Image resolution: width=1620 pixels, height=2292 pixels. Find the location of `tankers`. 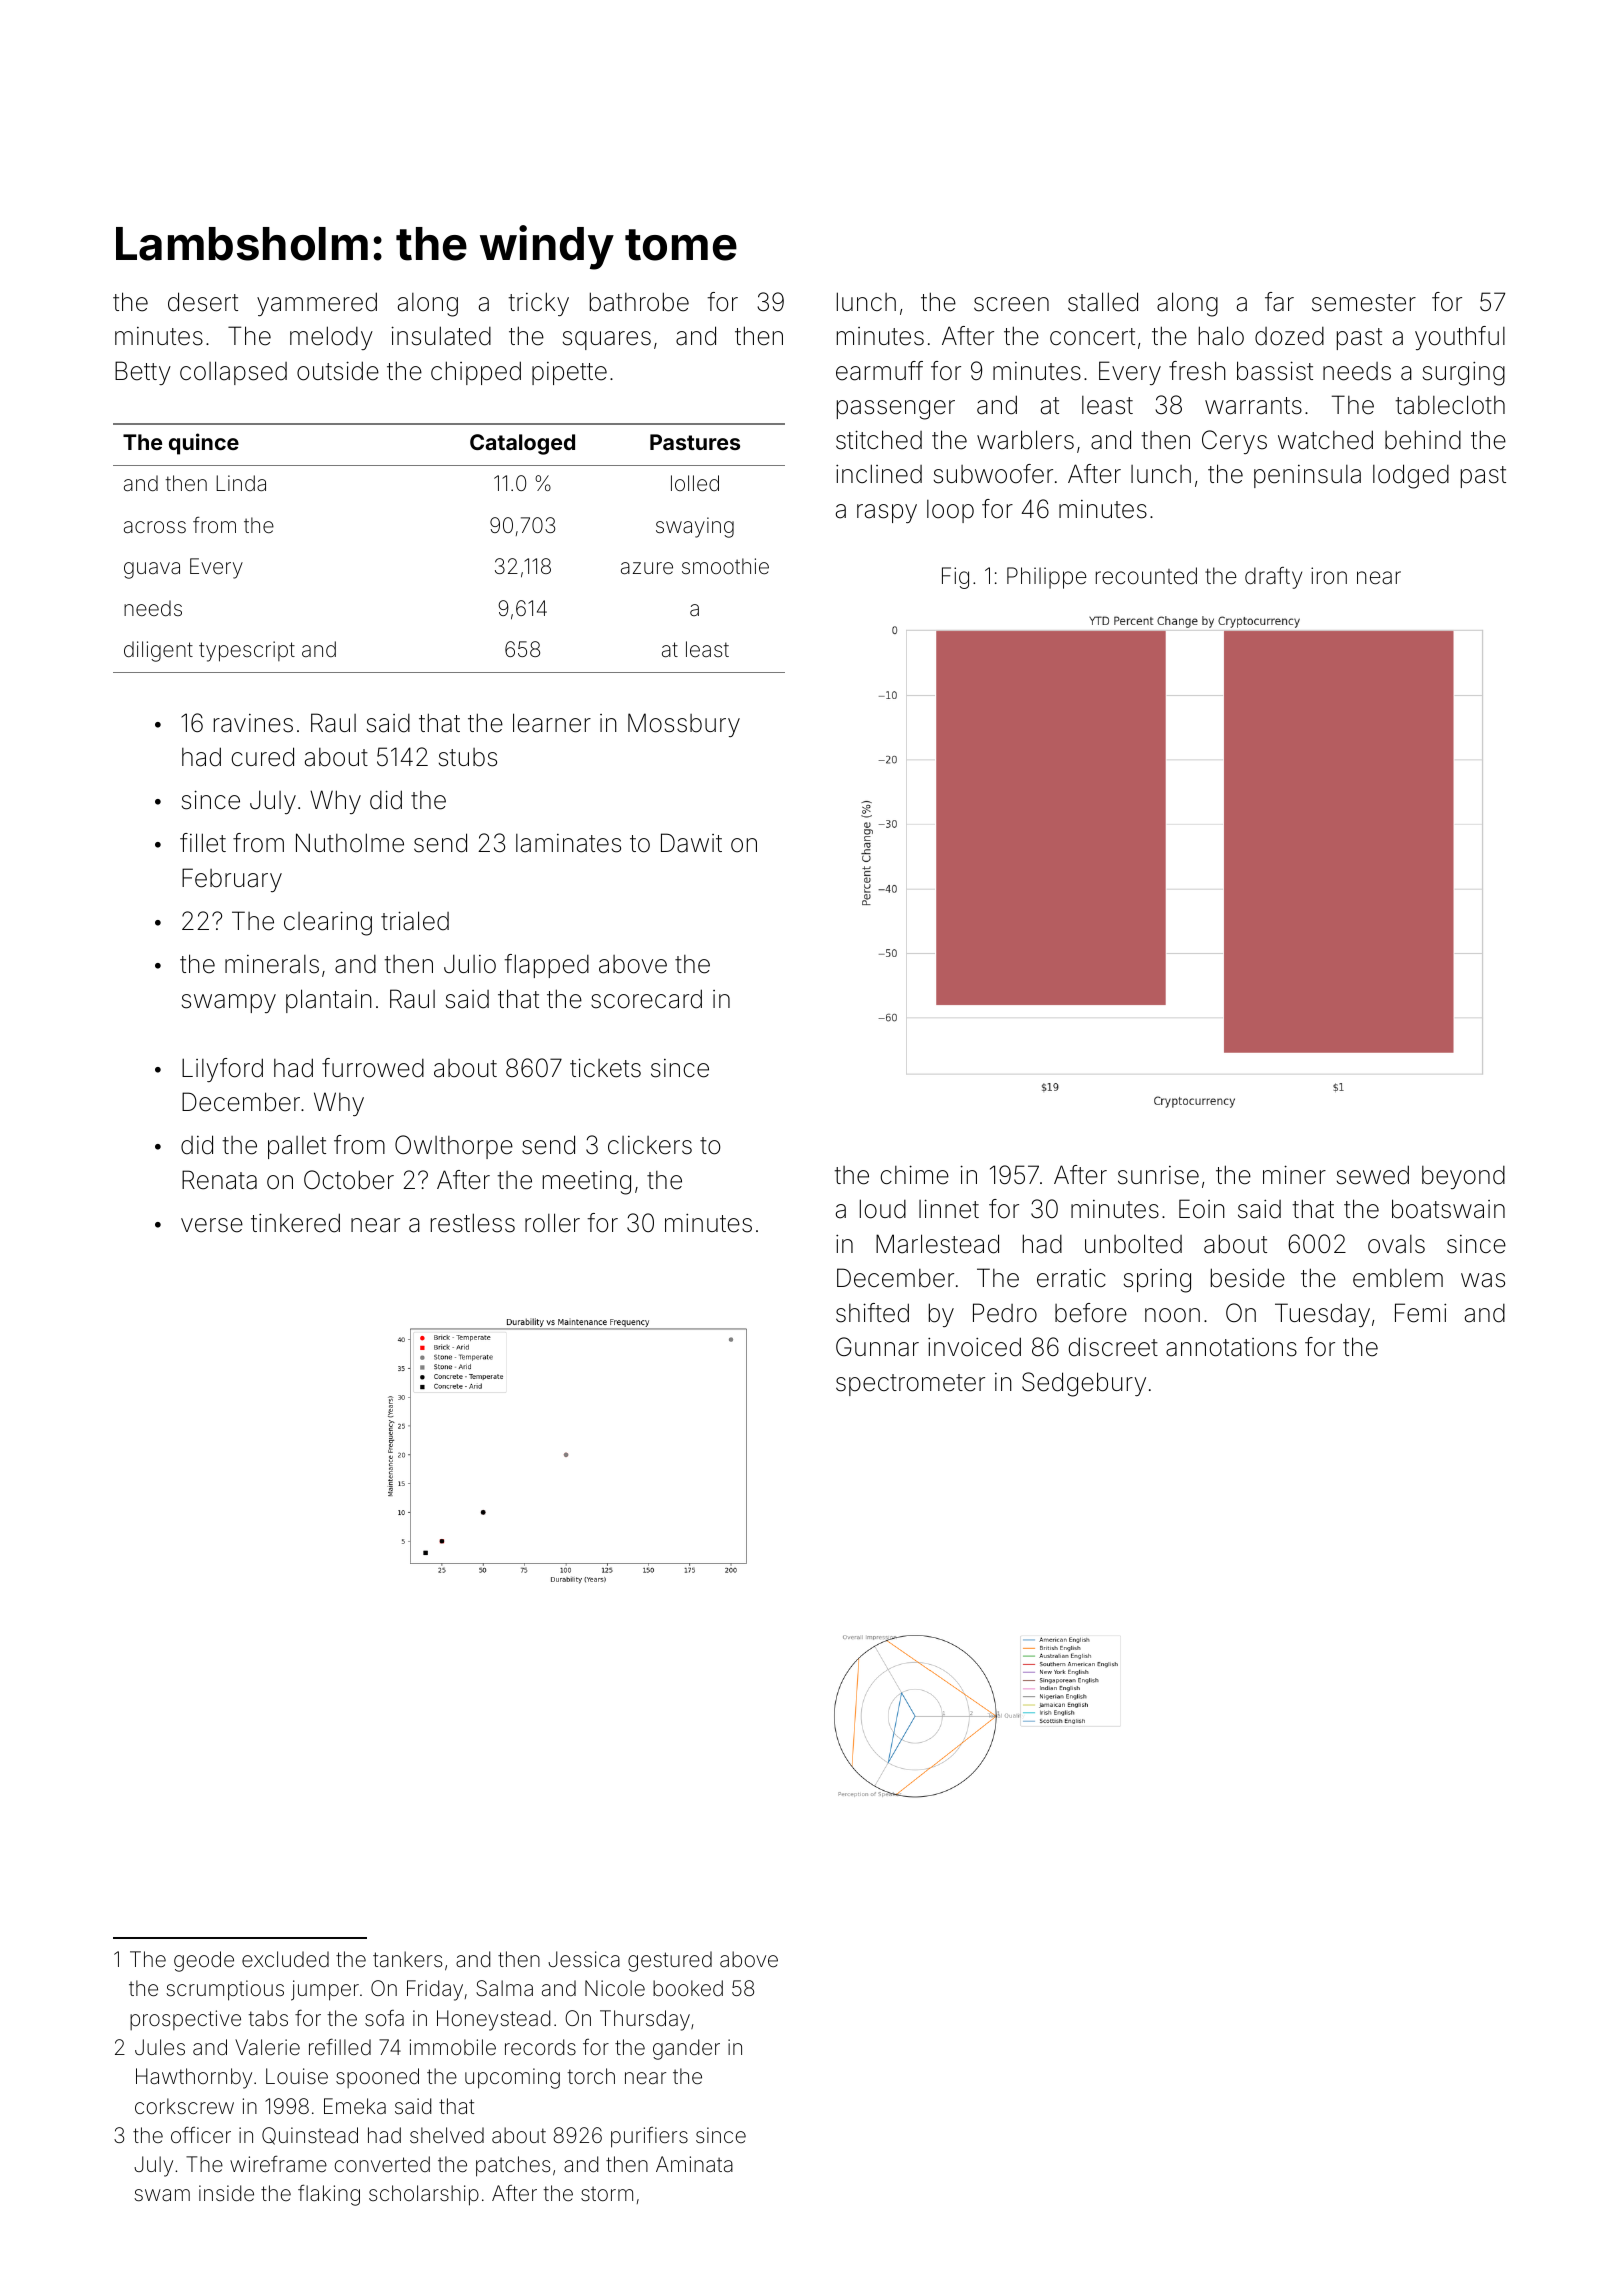

tankers is located at coordinates (407, 1959).
